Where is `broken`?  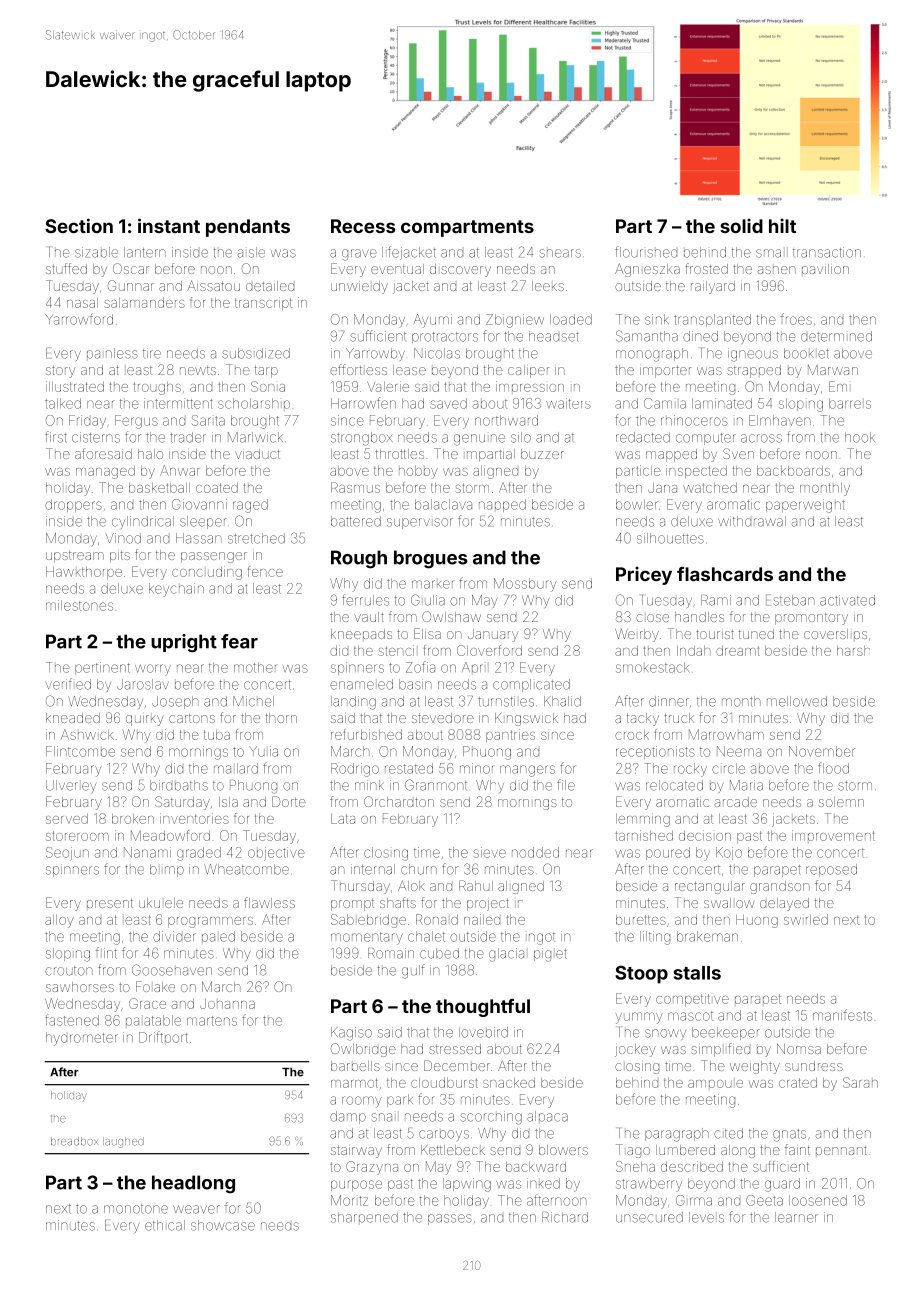
broken is located at coordinates (133, 819).
